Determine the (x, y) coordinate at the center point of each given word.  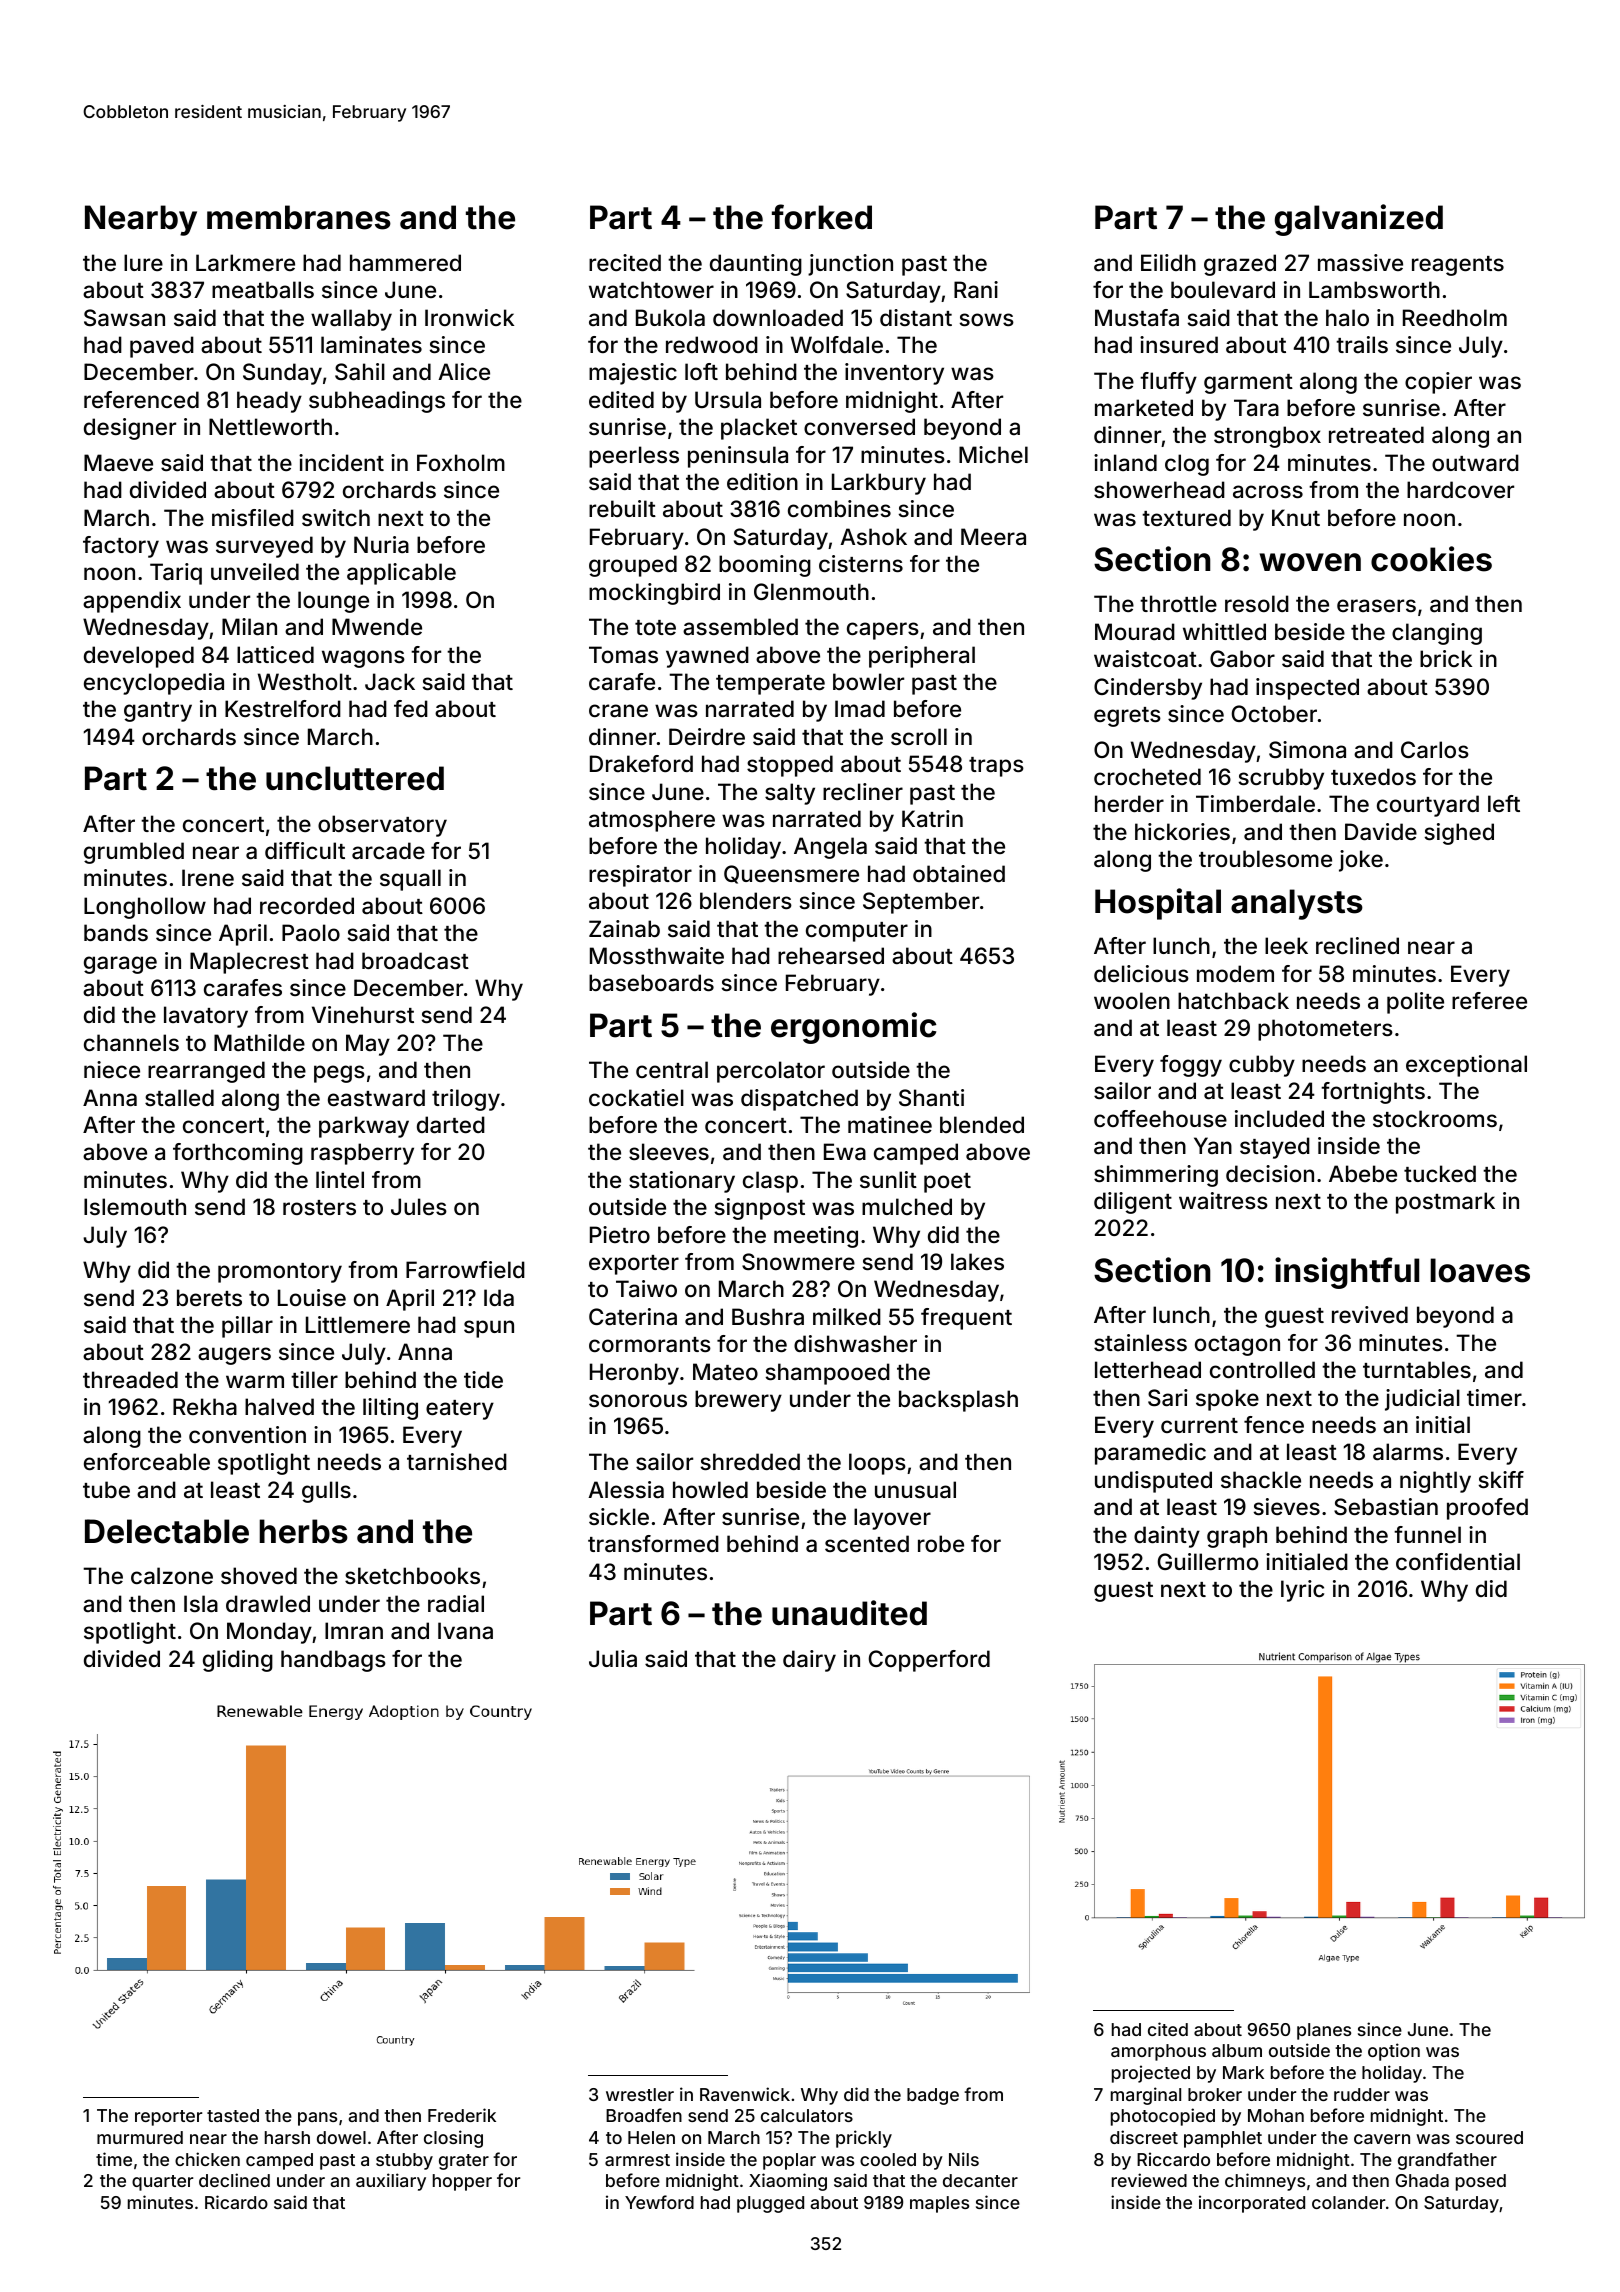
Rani (976, 290)
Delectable (167, 1531)
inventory (894, 374)
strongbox (1267, 437)
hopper (462, 2182)
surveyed (264, 547)
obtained (959, 874)
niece (112, 1069)
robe (941, 1543)
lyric (1302, 1591)
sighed (1459, 834)
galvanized (1359, 220)
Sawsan (124, 318)
